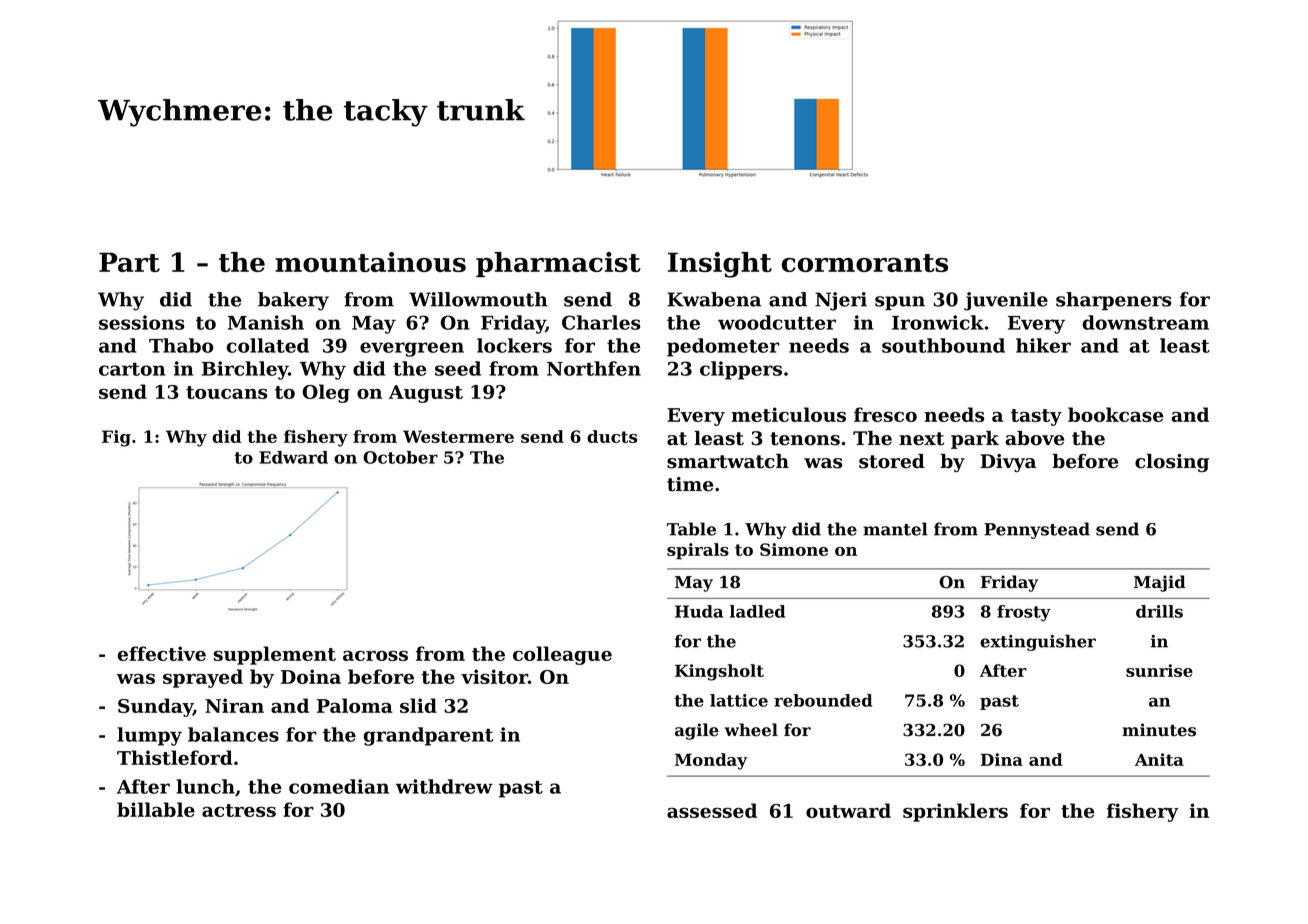 The height and width of the screenshot is (924, 1308). I want to click on spun, so click(900, 303).
